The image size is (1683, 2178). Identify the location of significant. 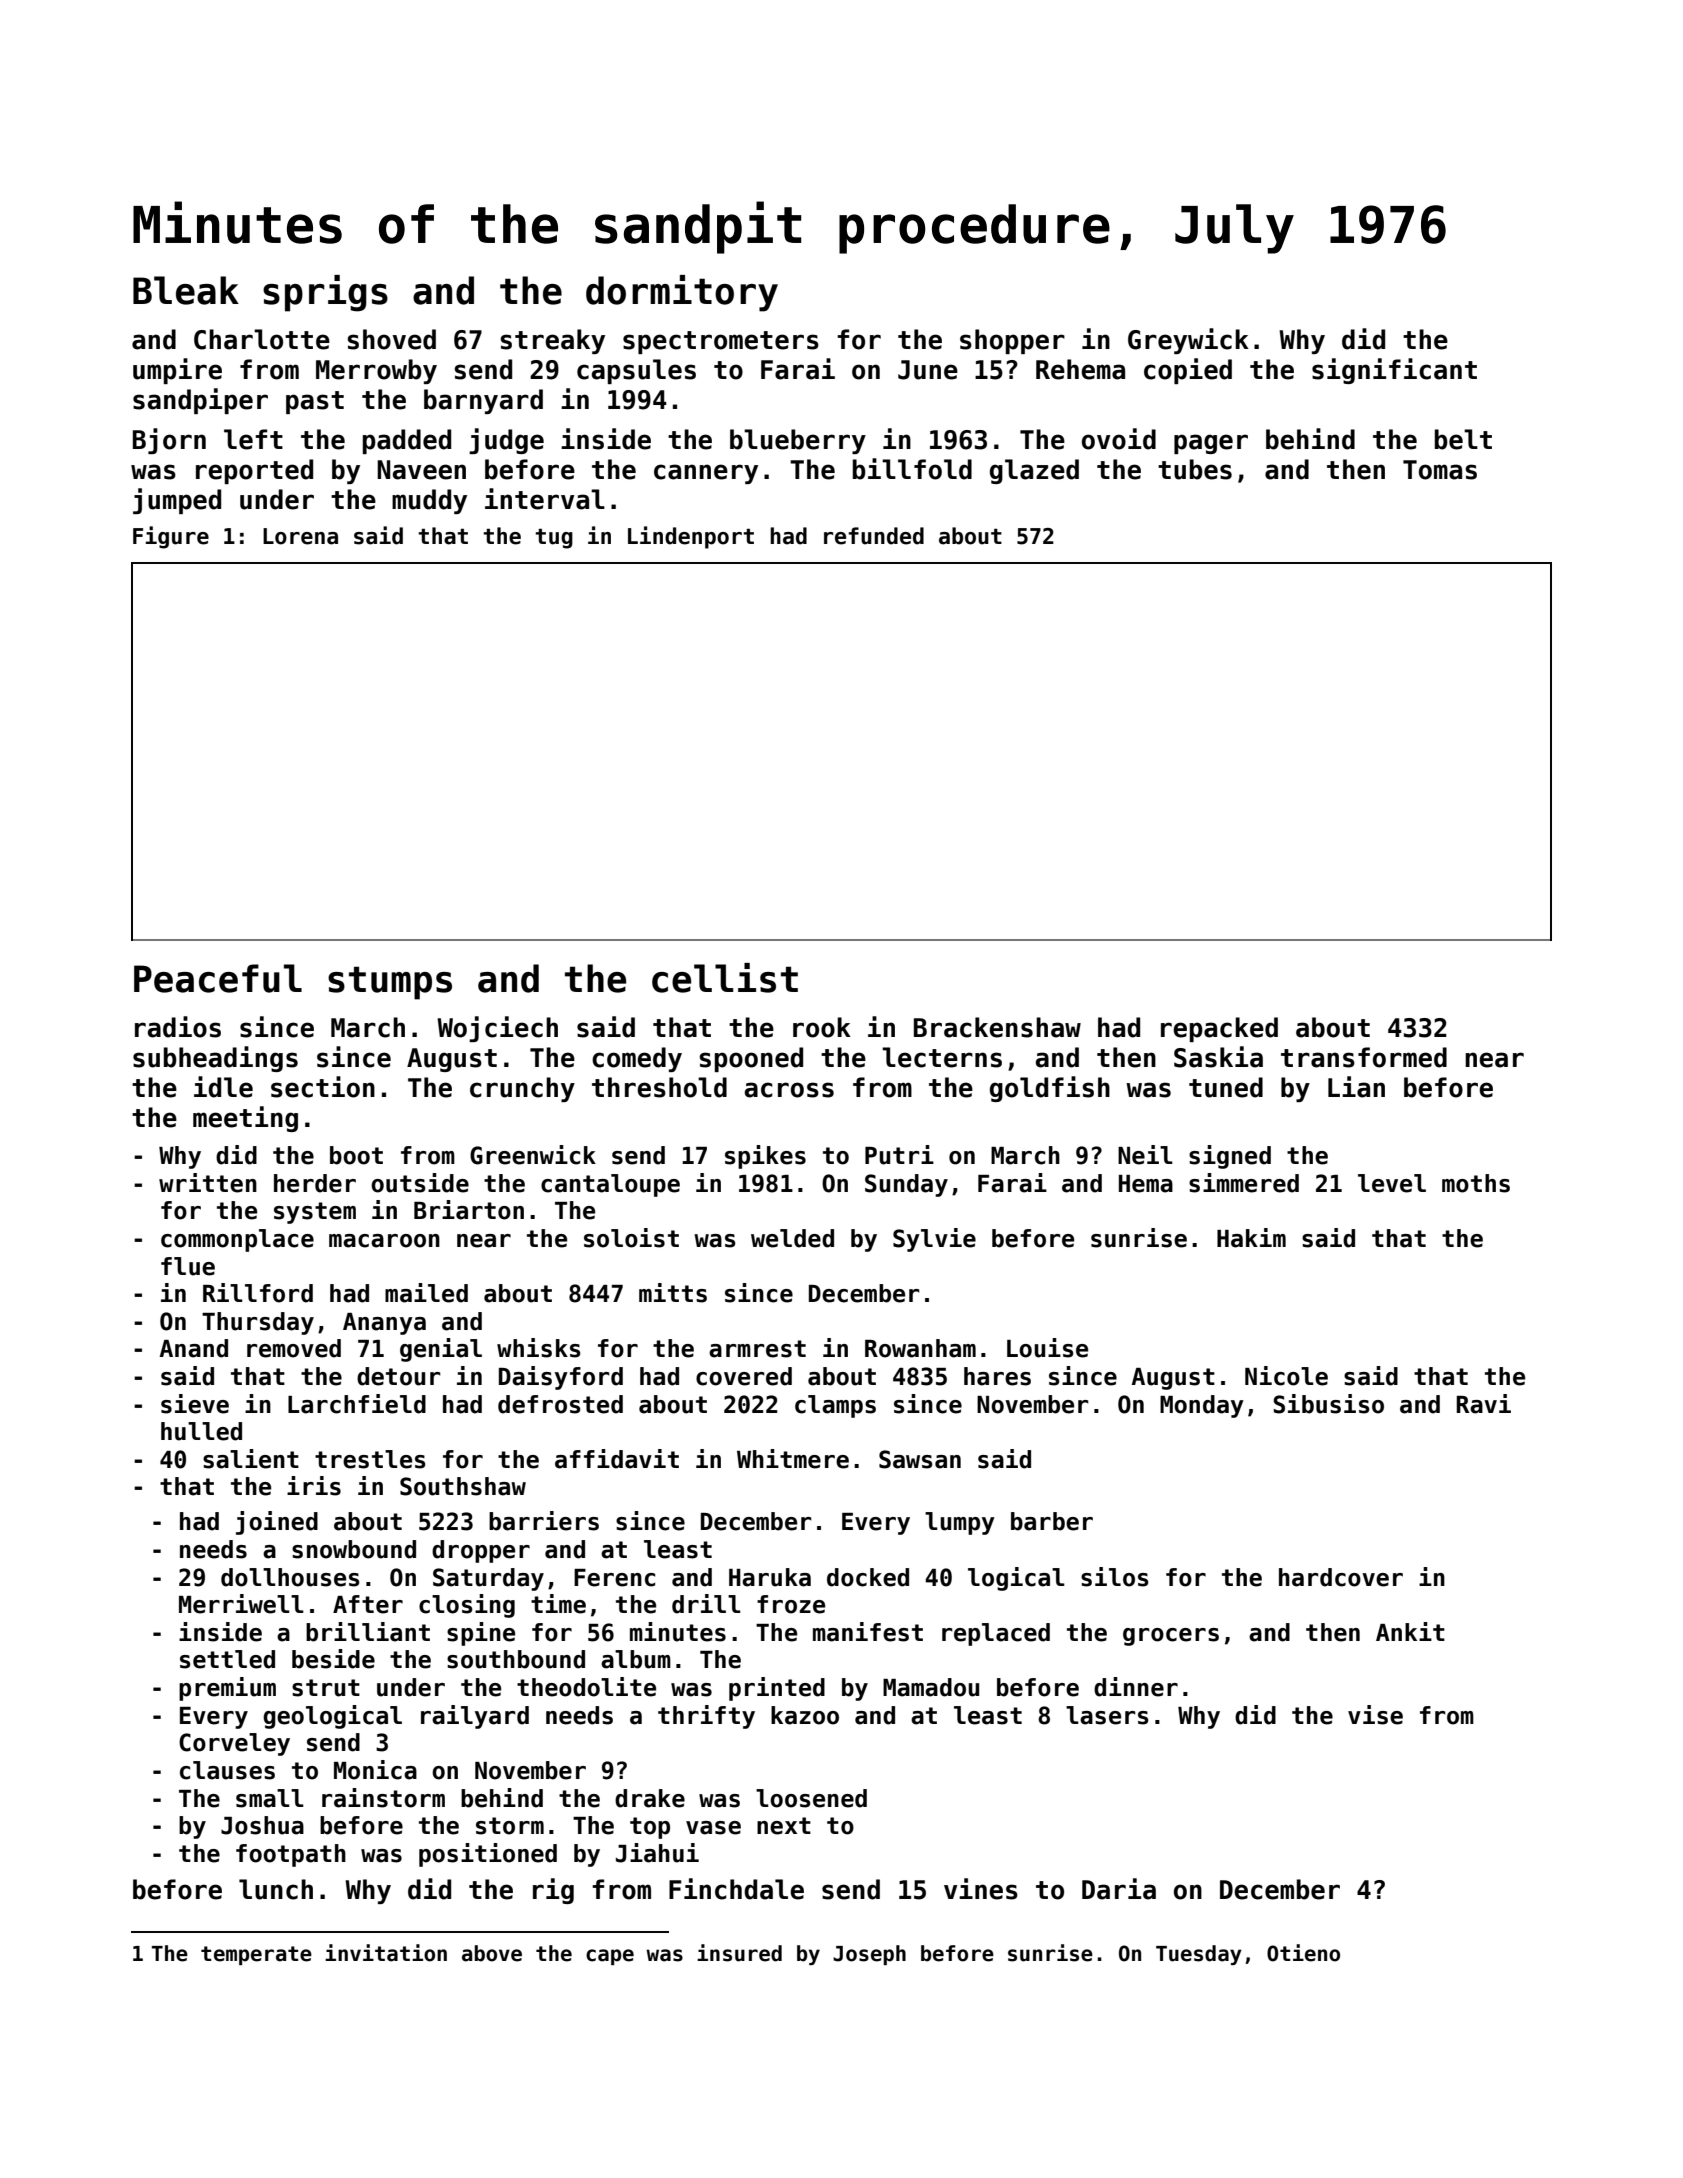
(1394, 371).
